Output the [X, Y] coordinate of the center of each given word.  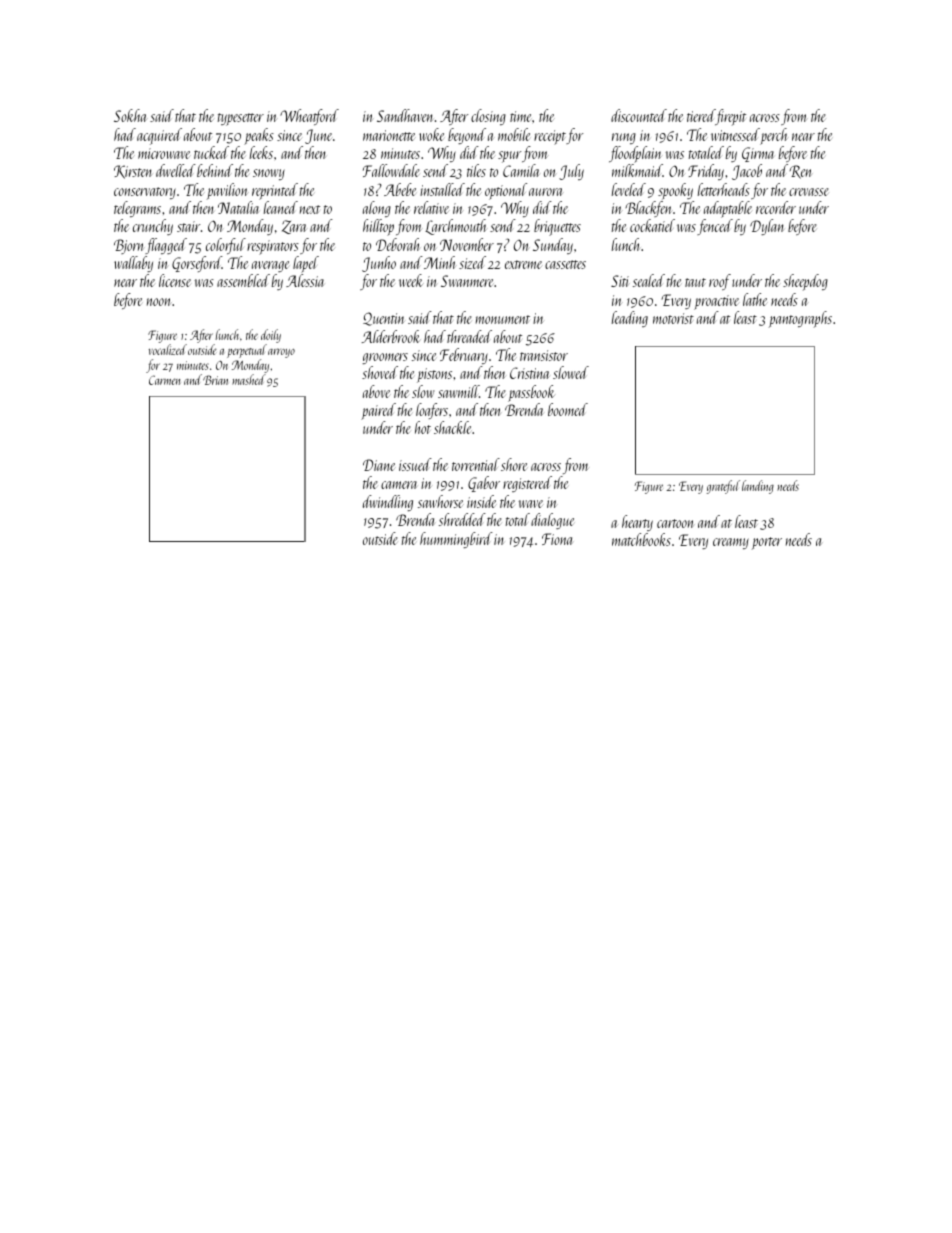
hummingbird [456, 540]
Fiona [557, 539]
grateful [723, 487]
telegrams [137, 209]
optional [506, 191]
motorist [673, 318]
